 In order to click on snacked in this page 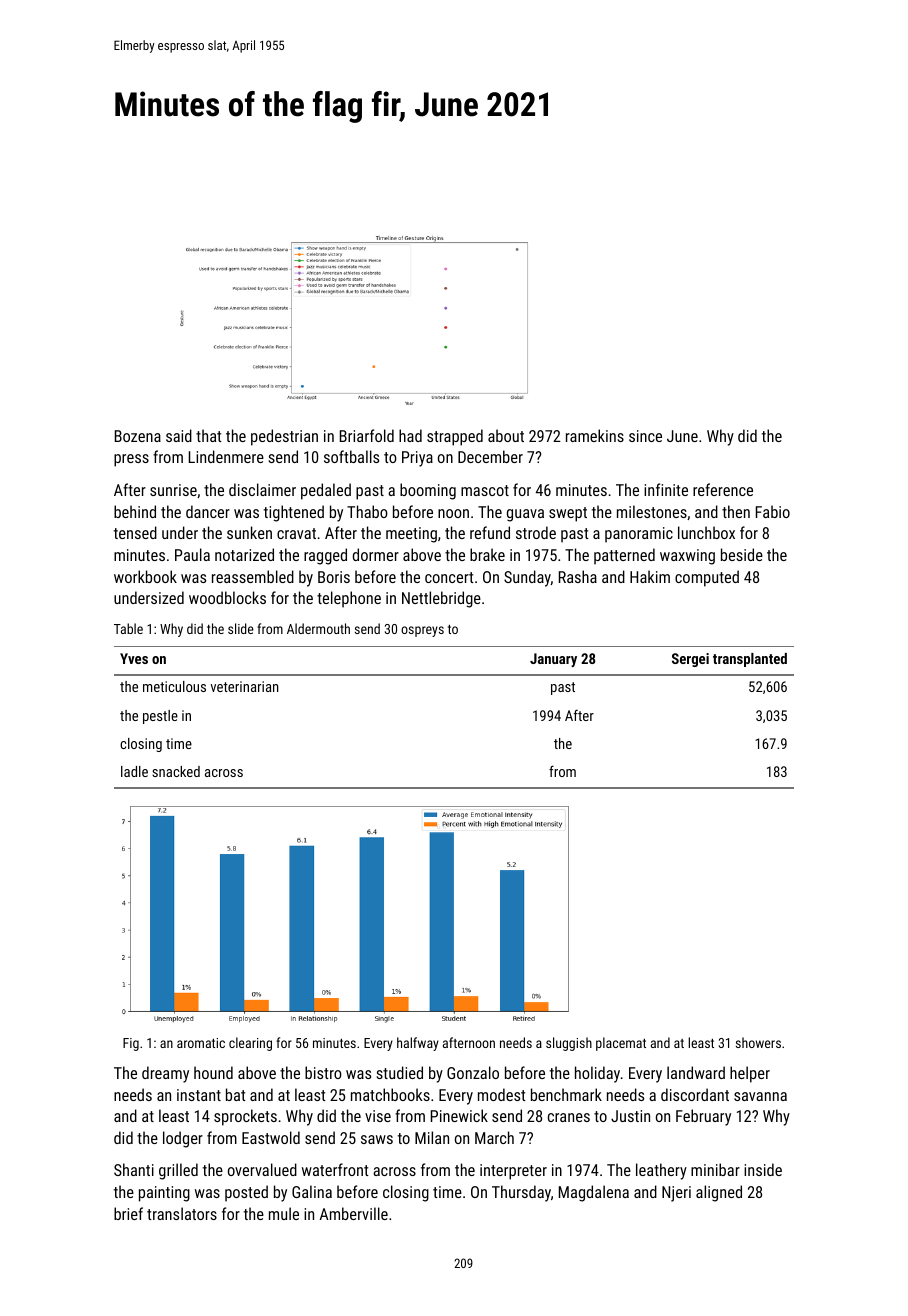, I will do `click(176, 771)`.
